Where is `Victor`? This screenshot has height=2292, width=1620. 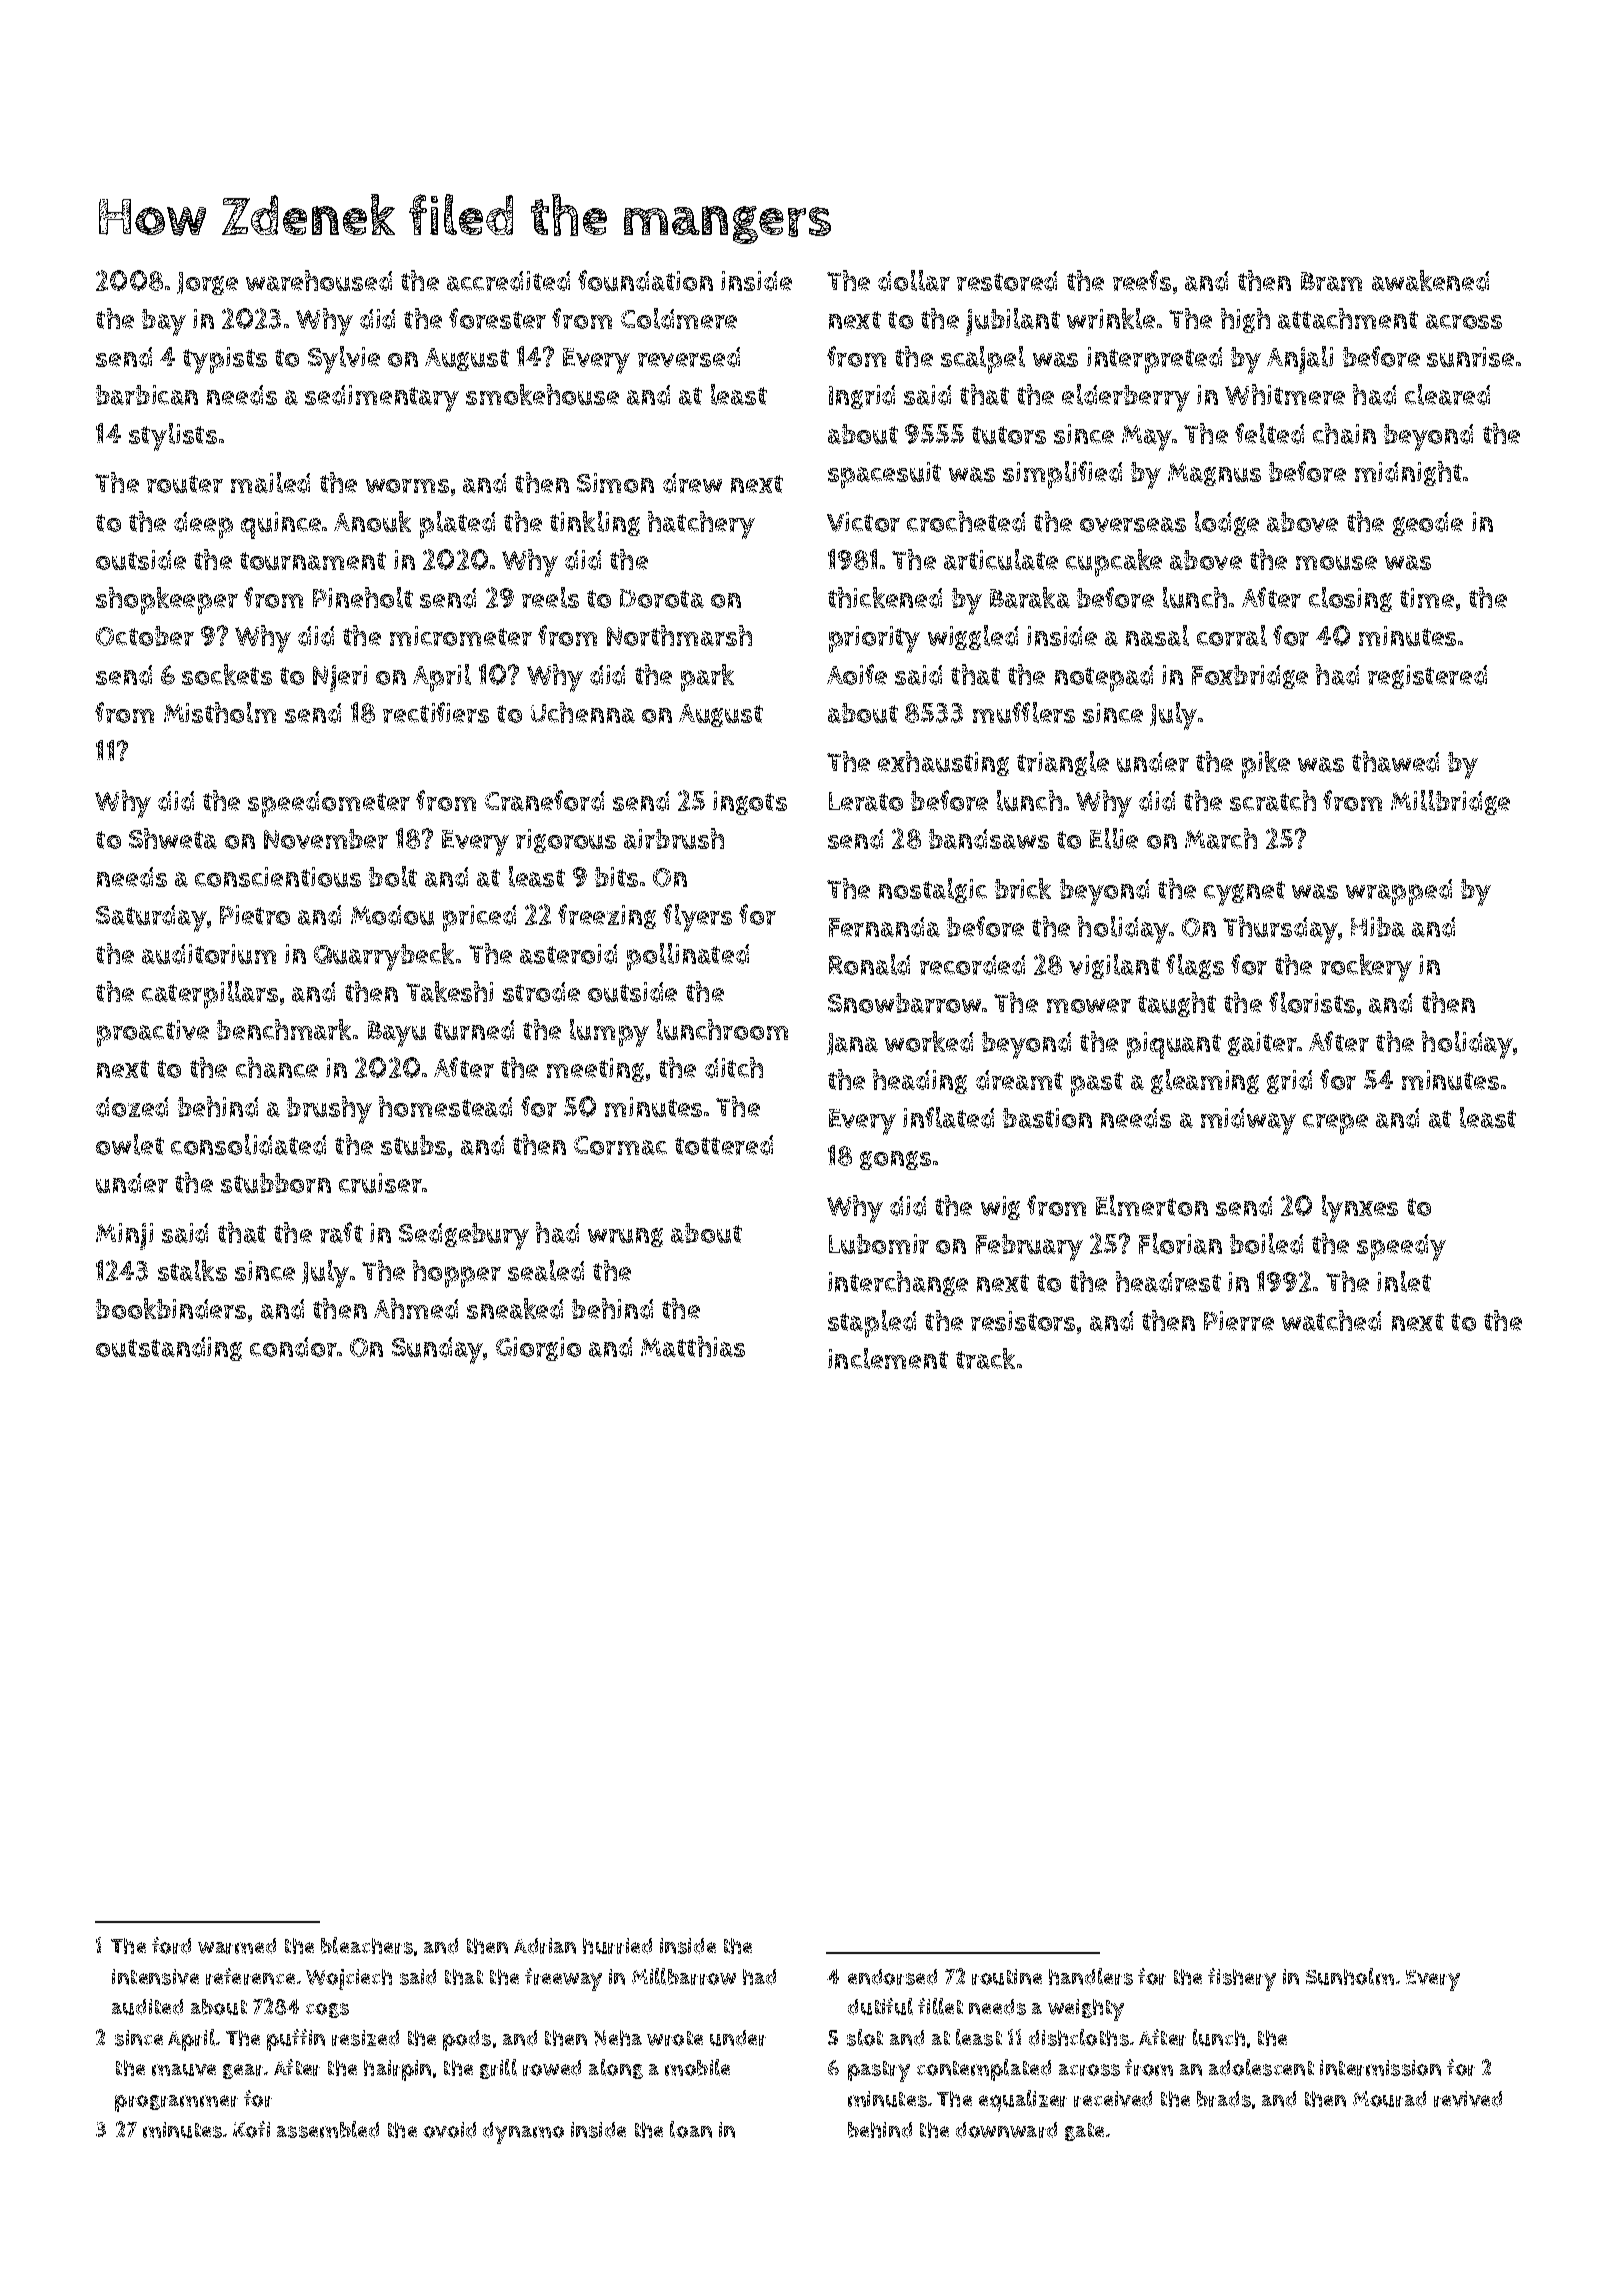
Victor is located at coordinates (863, 522).
